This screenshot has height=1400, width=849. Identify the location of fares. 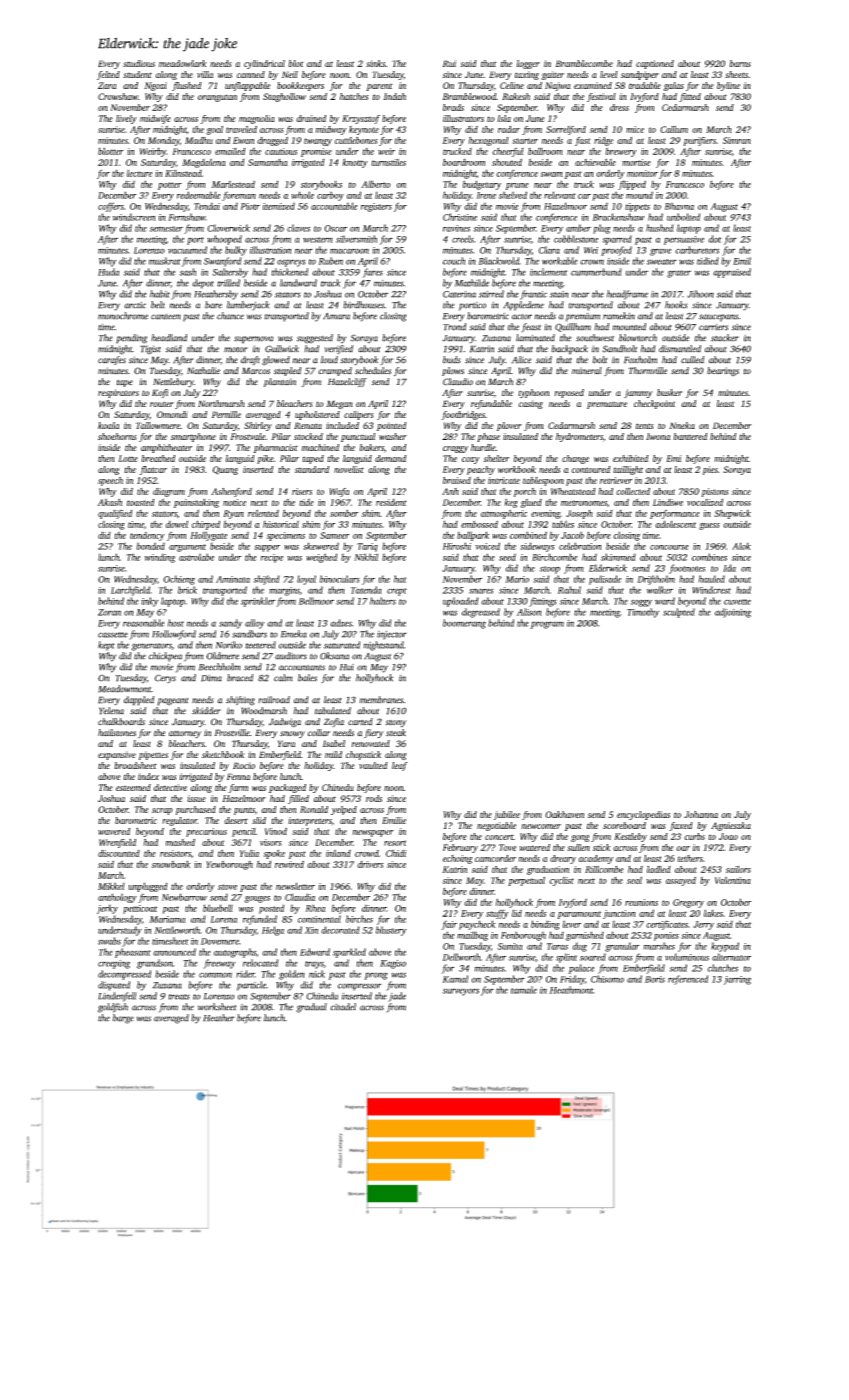
(373, 273).
